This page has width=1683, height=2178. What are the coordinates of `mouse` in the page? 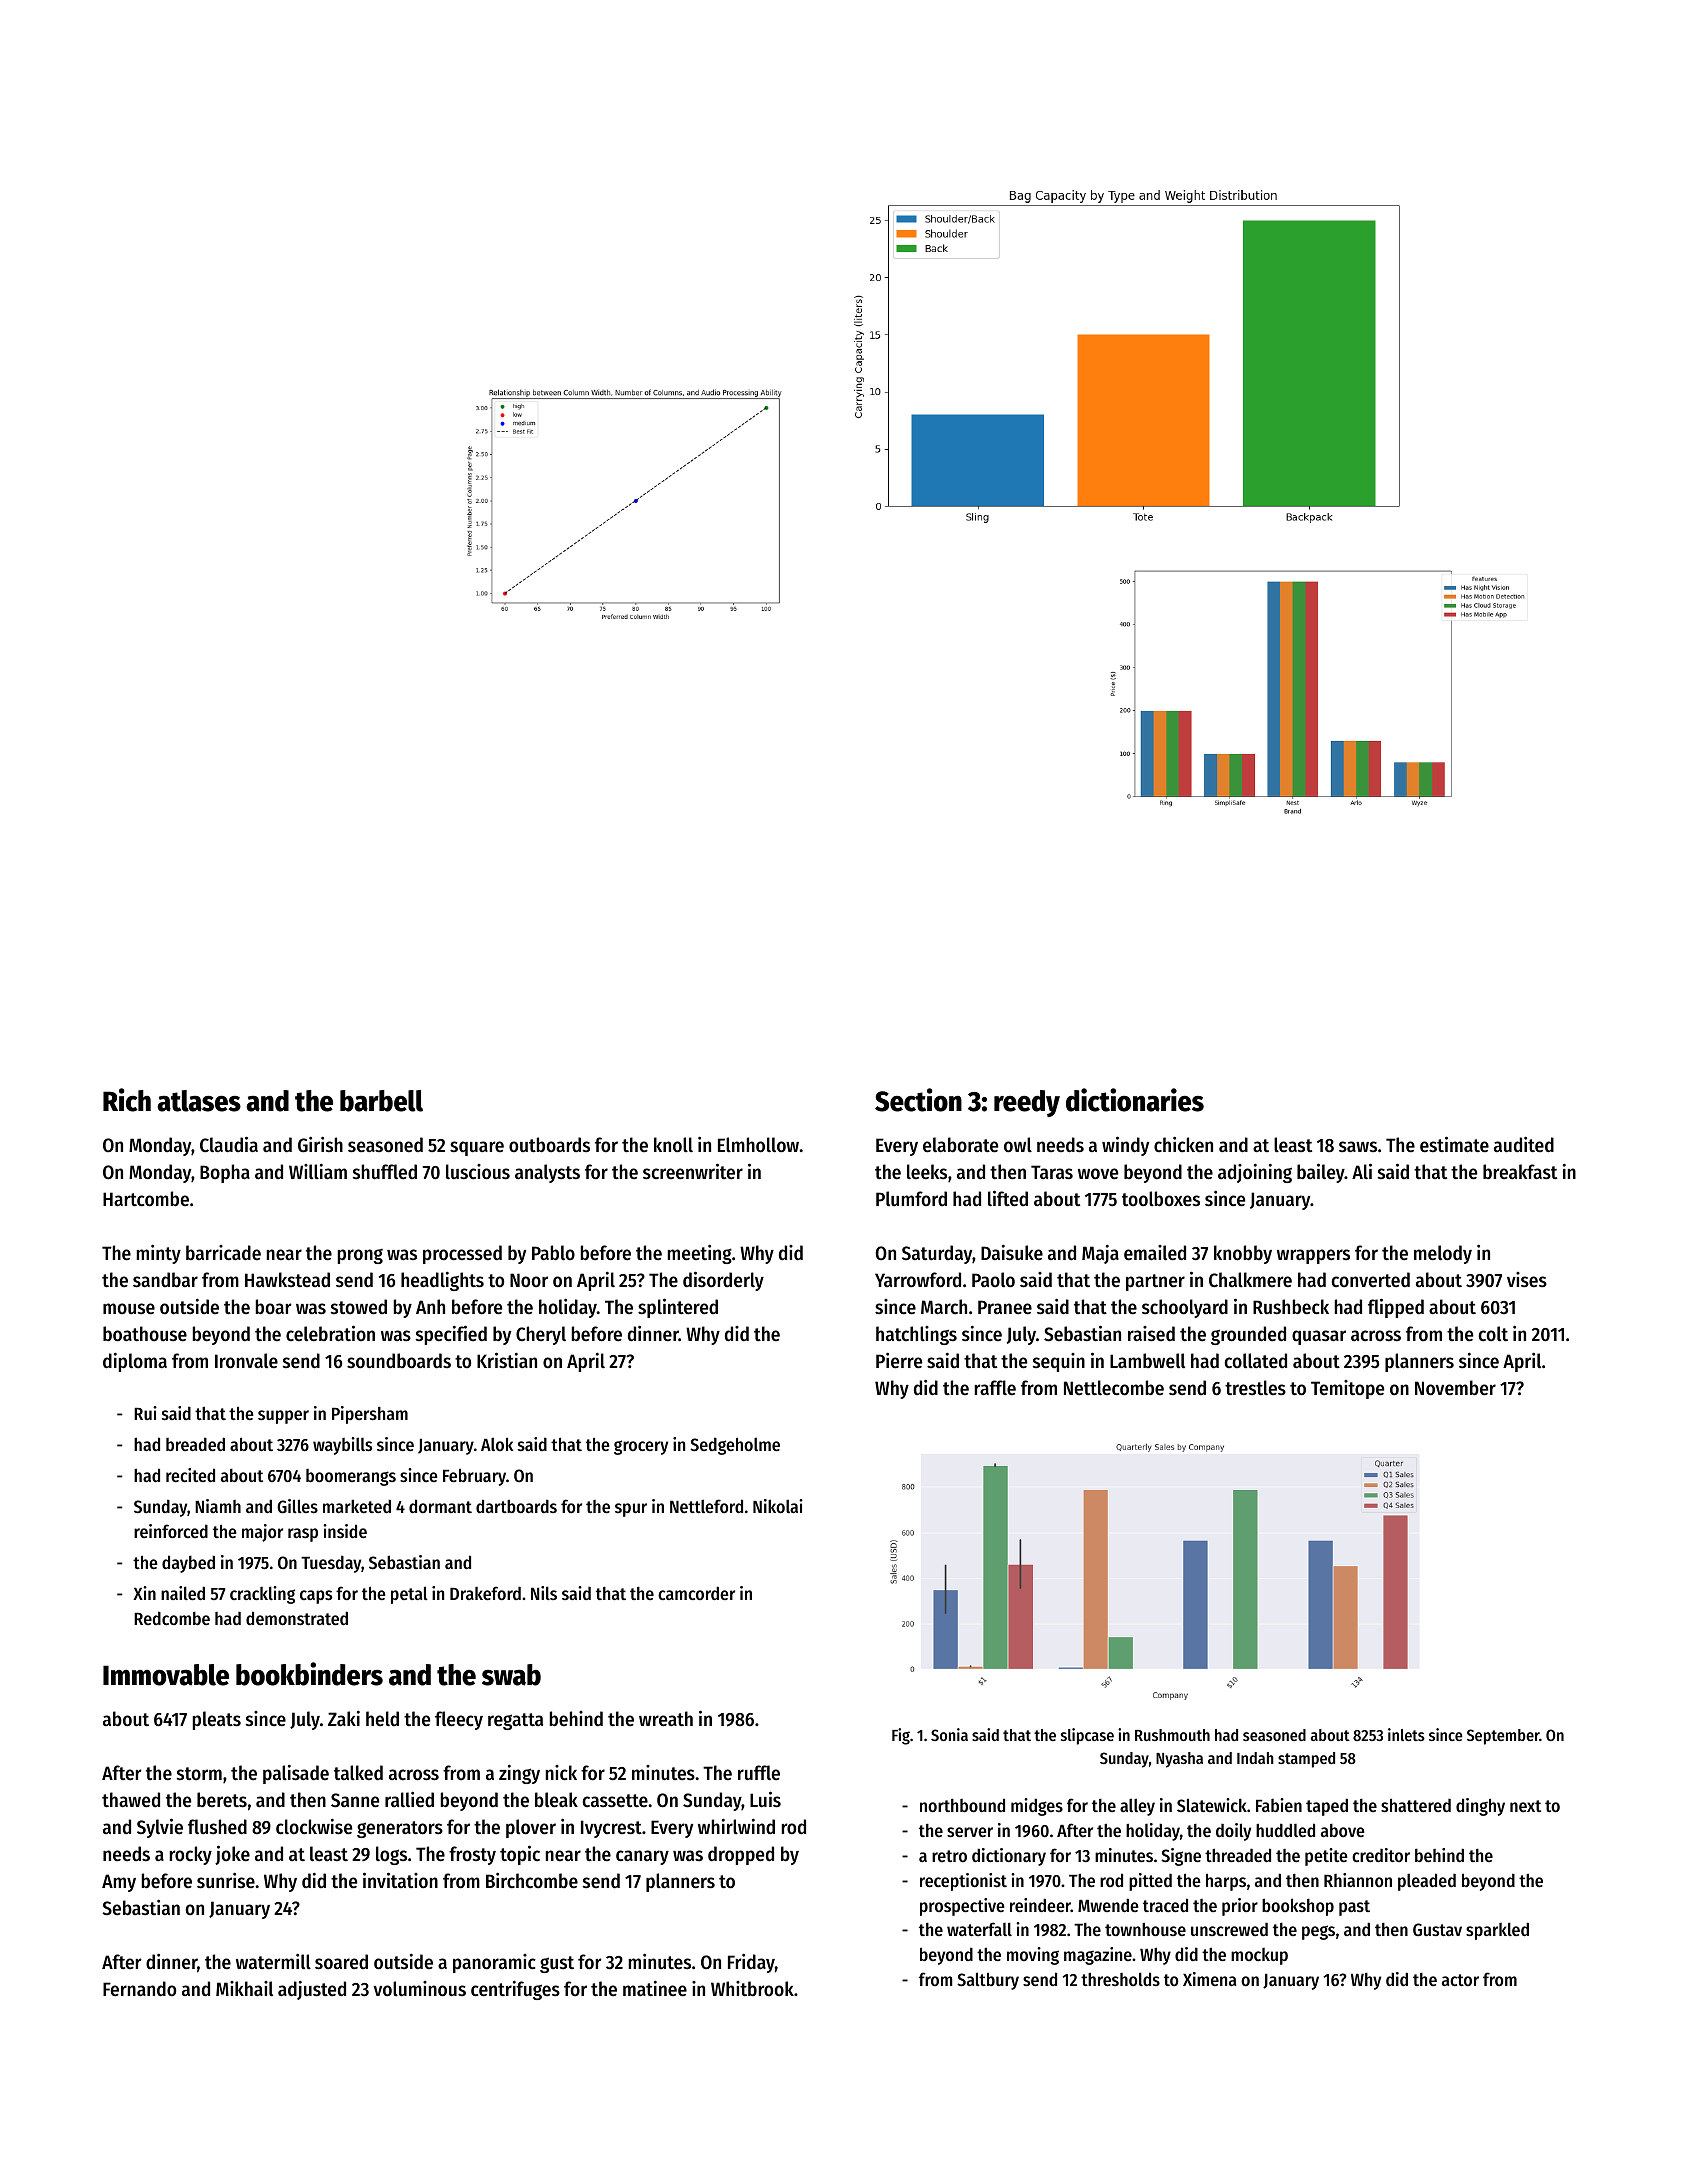 It's located at (129, 1309).
